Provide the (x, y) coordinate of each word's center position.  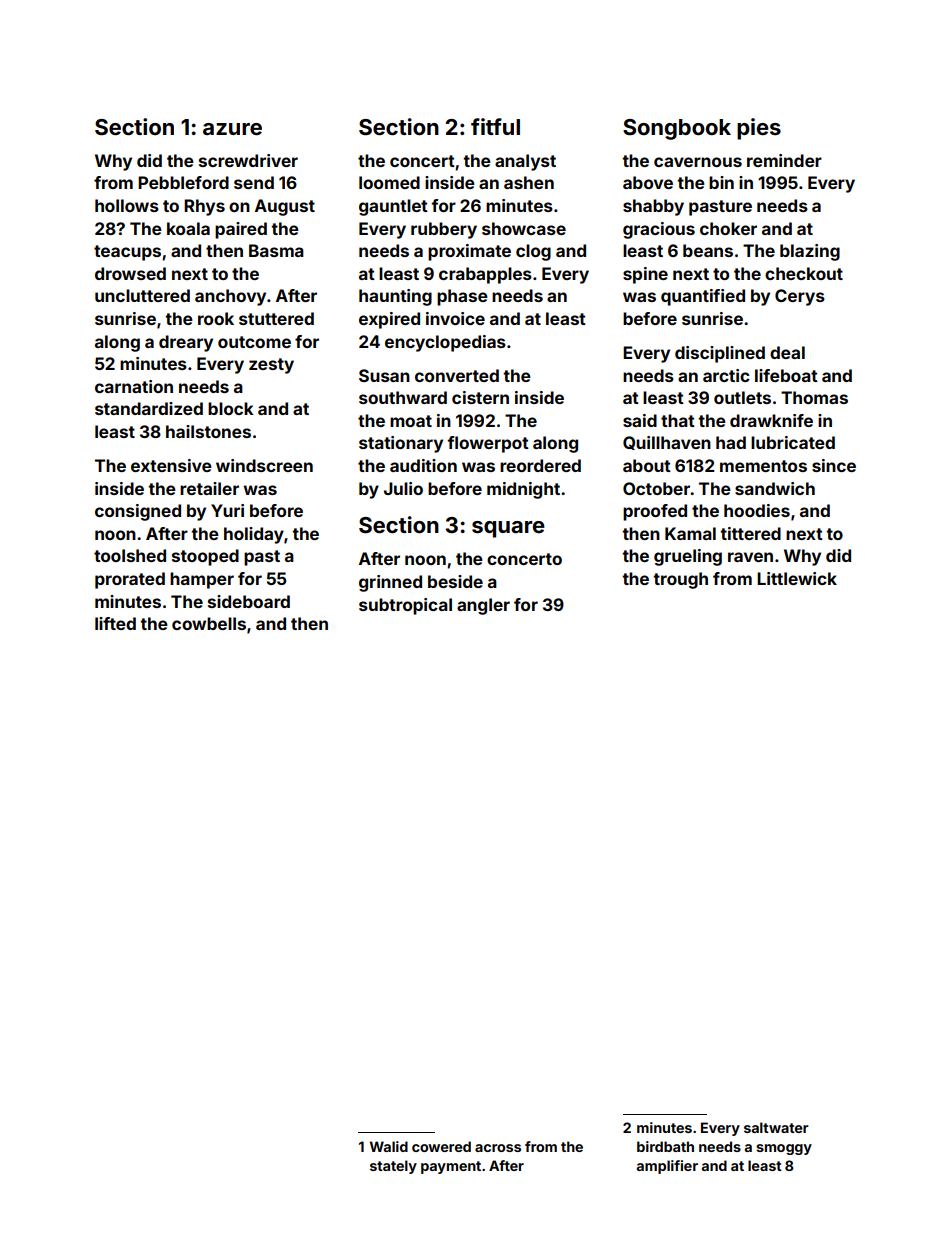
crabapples (485, 275)
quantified (703, 297)
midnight (523, 490)
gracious (659, 230)
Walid (389, 1146)
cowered (441, 1146)
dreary (186, 343)
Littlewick (797, 578)
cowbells (209, 623)
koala (188, 228)
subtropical (405, 606)
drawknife (771, 420)
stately (393, 1167)
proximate (469, 252)
